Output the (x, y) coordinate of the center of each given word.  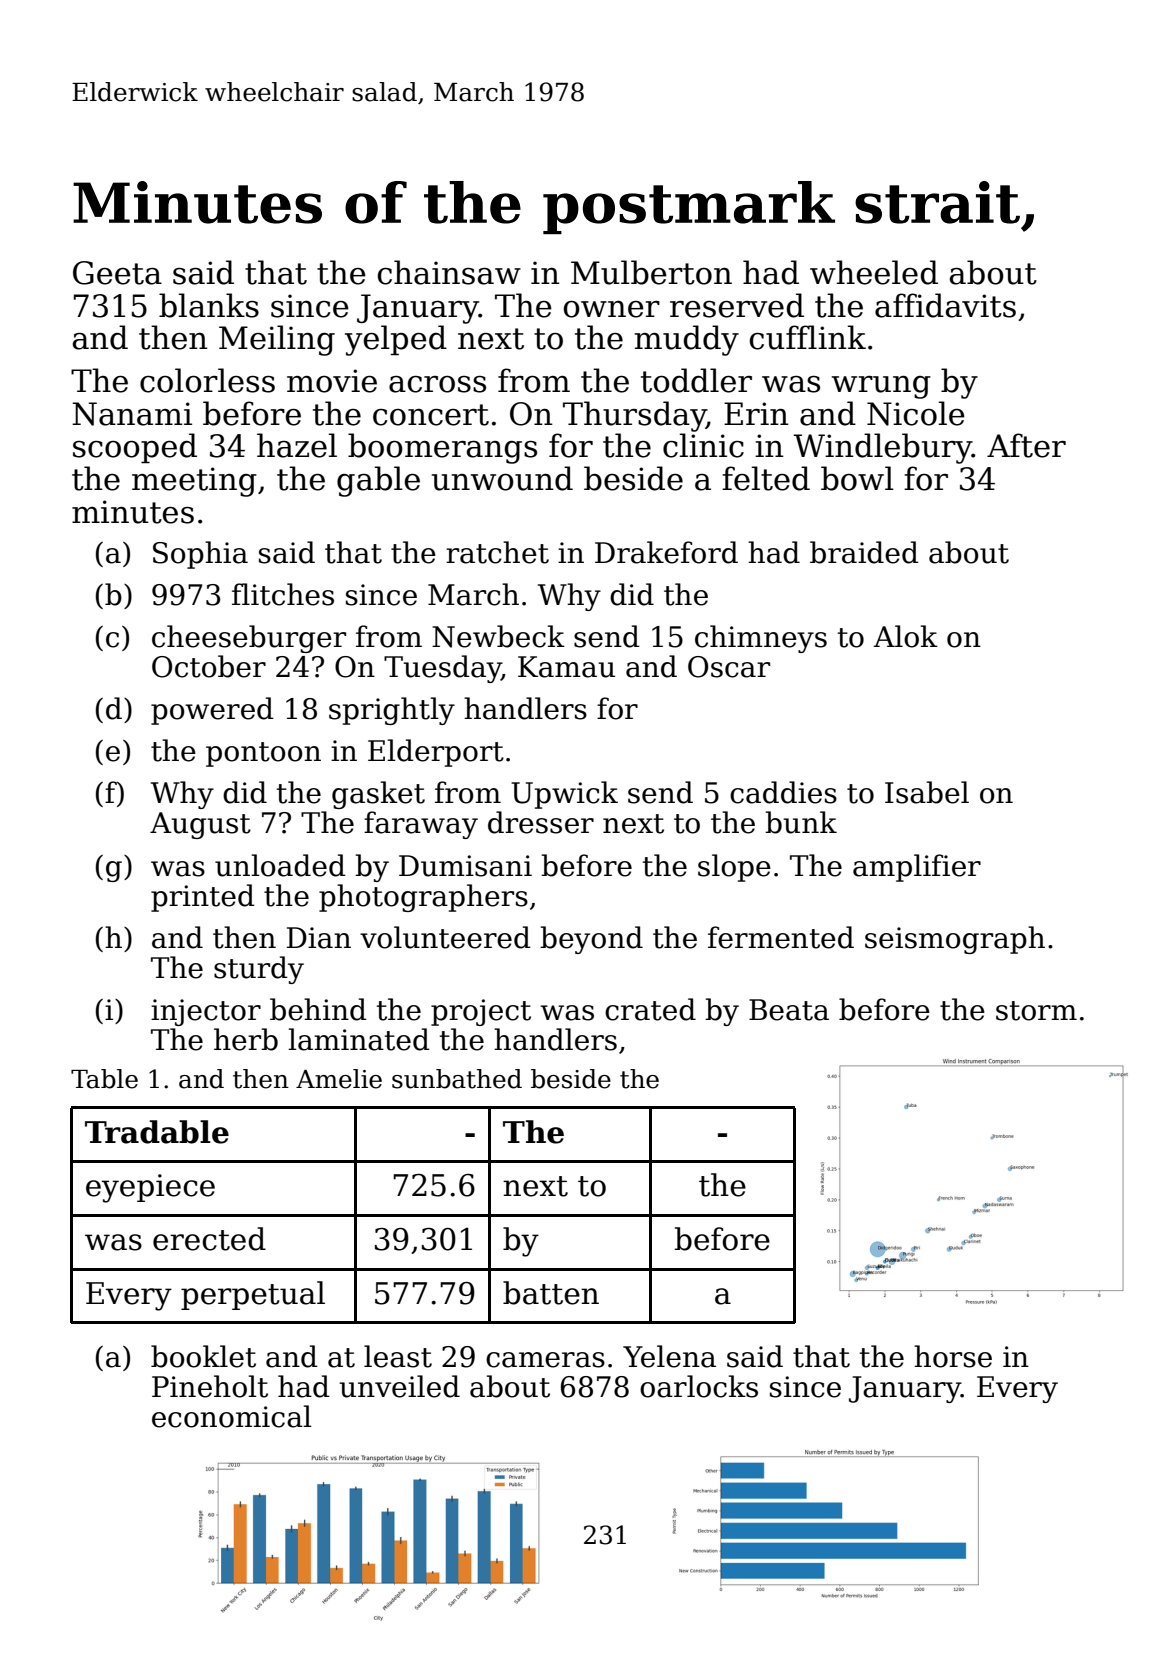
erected (209, 1239)
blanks (209, 305)
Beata (789, 1010)
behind (318, 1009)
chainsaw (449, 272)
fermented (781, 937)
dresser (541, 822)
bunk (801, 822)
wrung (881, 387)
